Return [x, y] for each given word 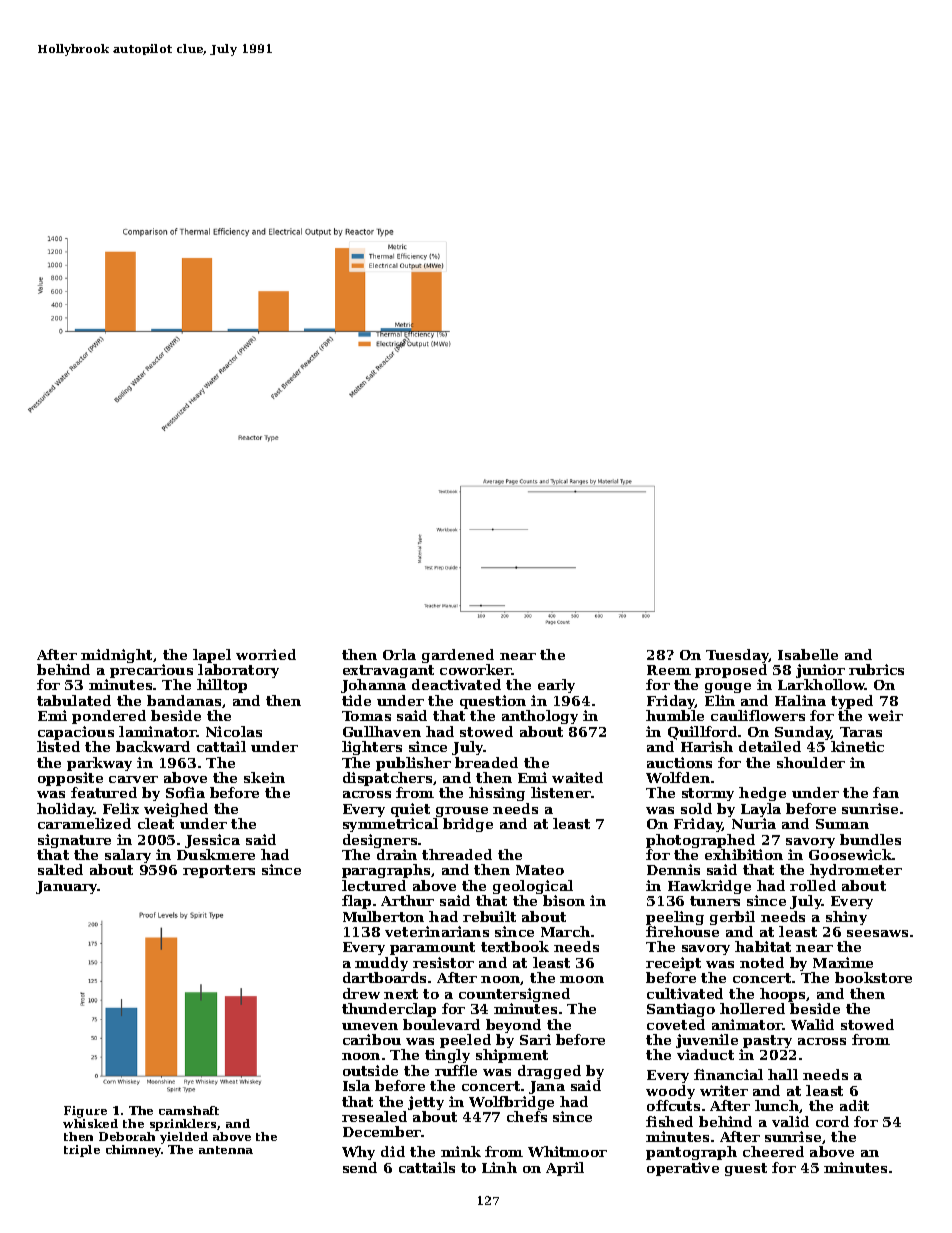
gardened [458, 656]
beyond [513, 1026]
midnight [116, 656]
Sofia [185, 792]
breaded [486, 762]
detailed [770, 746]
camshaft [189, 1110]
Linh [499, 1167]
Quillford [702, 733]
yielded [184, 1138]
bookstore [873, 977]
